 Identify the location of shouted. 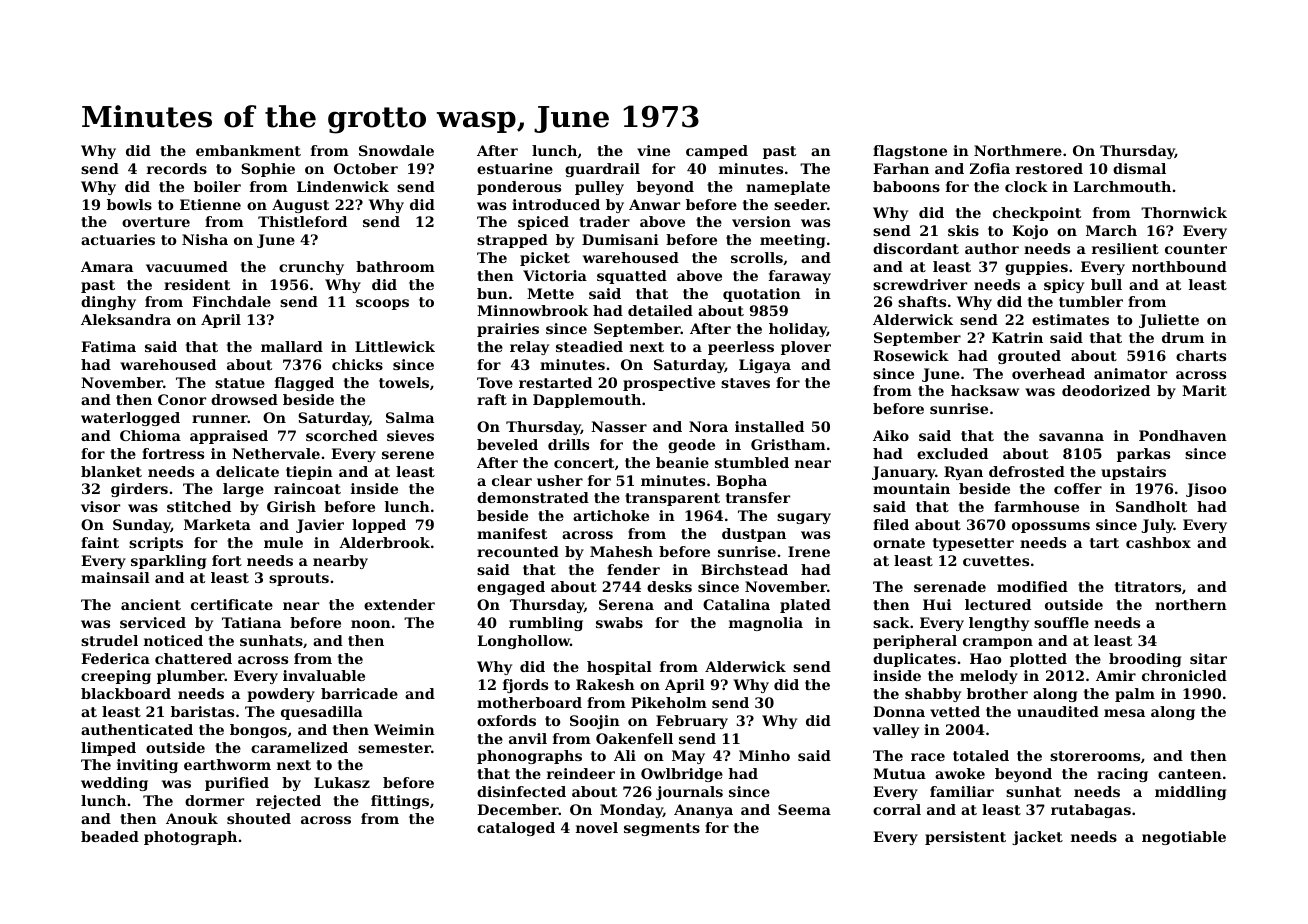
(259, 818).
